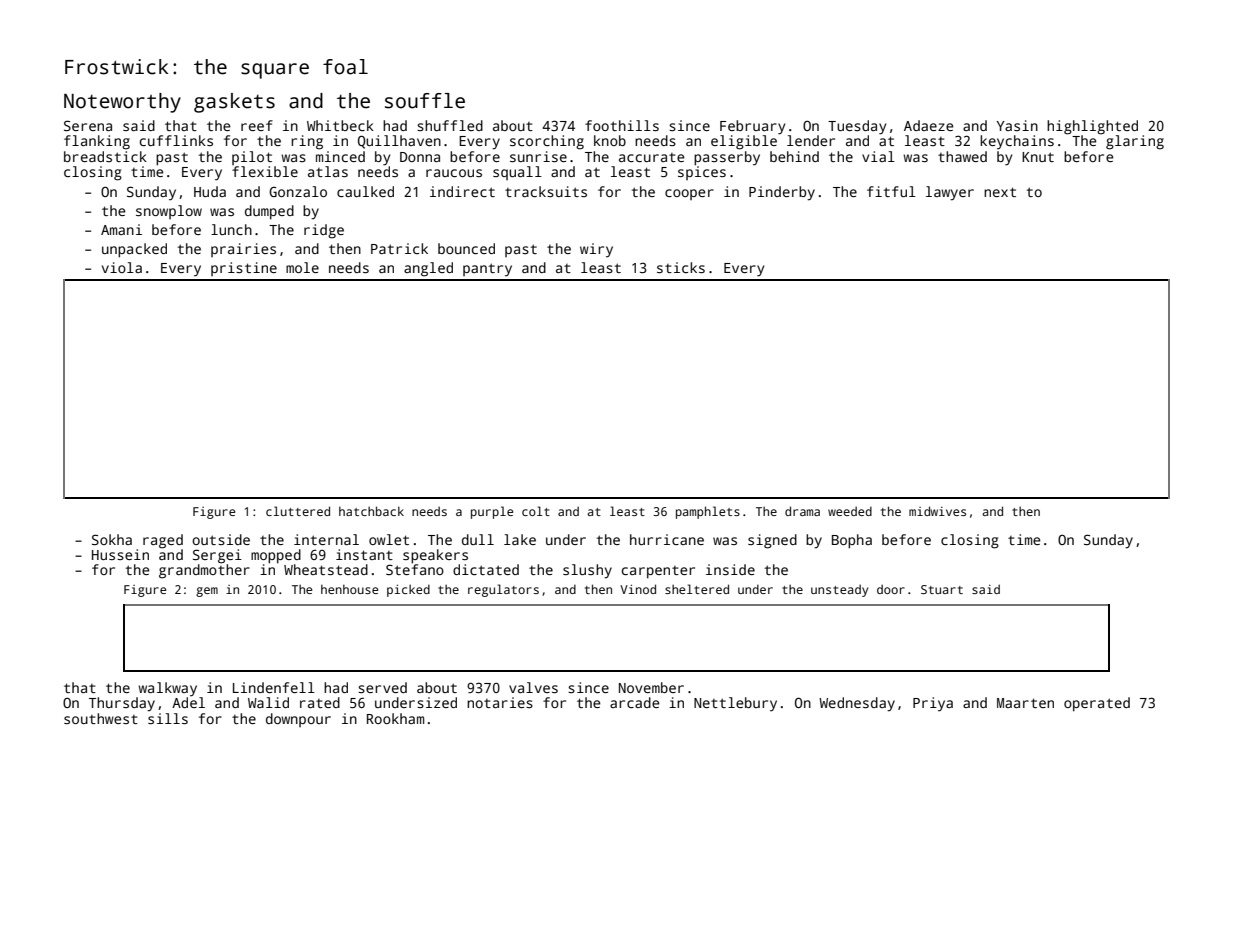 Image resolution: width=1233 pixels, height=952 pixels. Describe the element at coordinates (302, 267) in the screenshot. I see `mole` at that location.
